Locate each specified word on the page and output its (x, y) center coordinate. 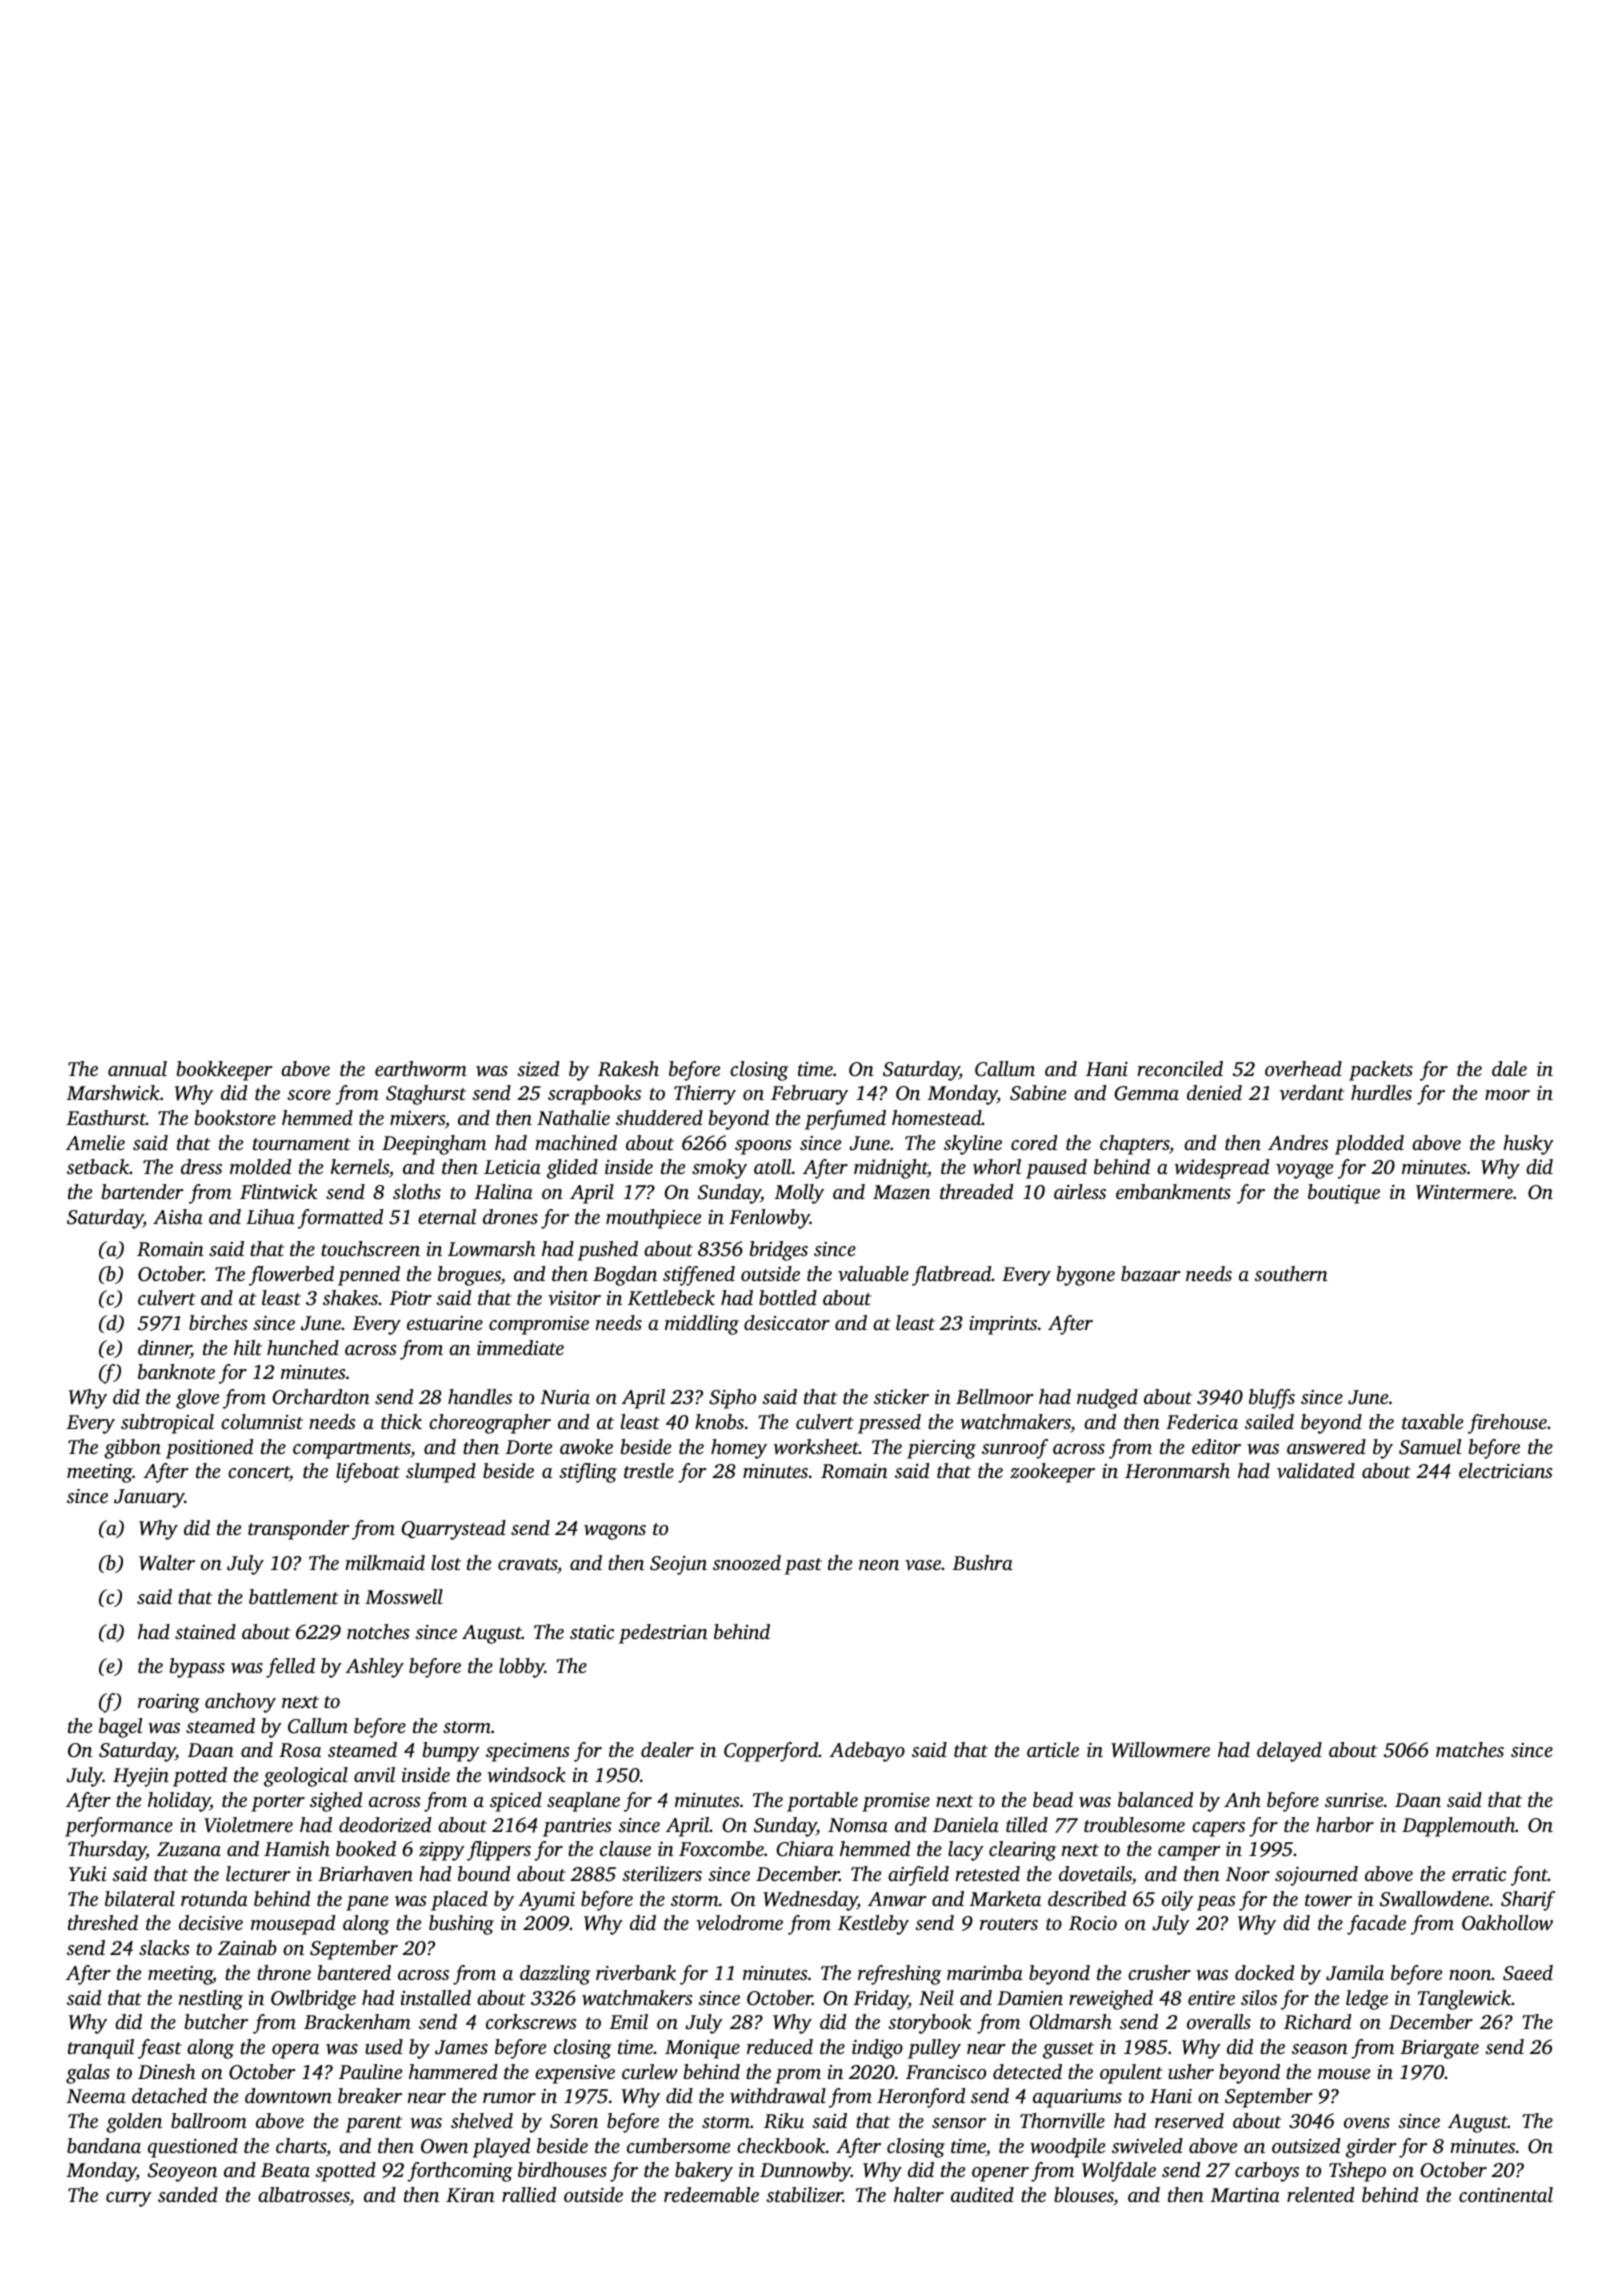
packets (1381, 1071)
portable (822, 1802)
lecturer (258, 1873)
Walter (167, 1563)
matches (1470, 1749)
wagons (615, 1532)
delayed (1289, 1752)
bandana (104, 2145)
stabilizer (804, 2195)
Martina (1245, 2195)
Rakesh (628, 1069)
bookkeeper (225, 1071)
